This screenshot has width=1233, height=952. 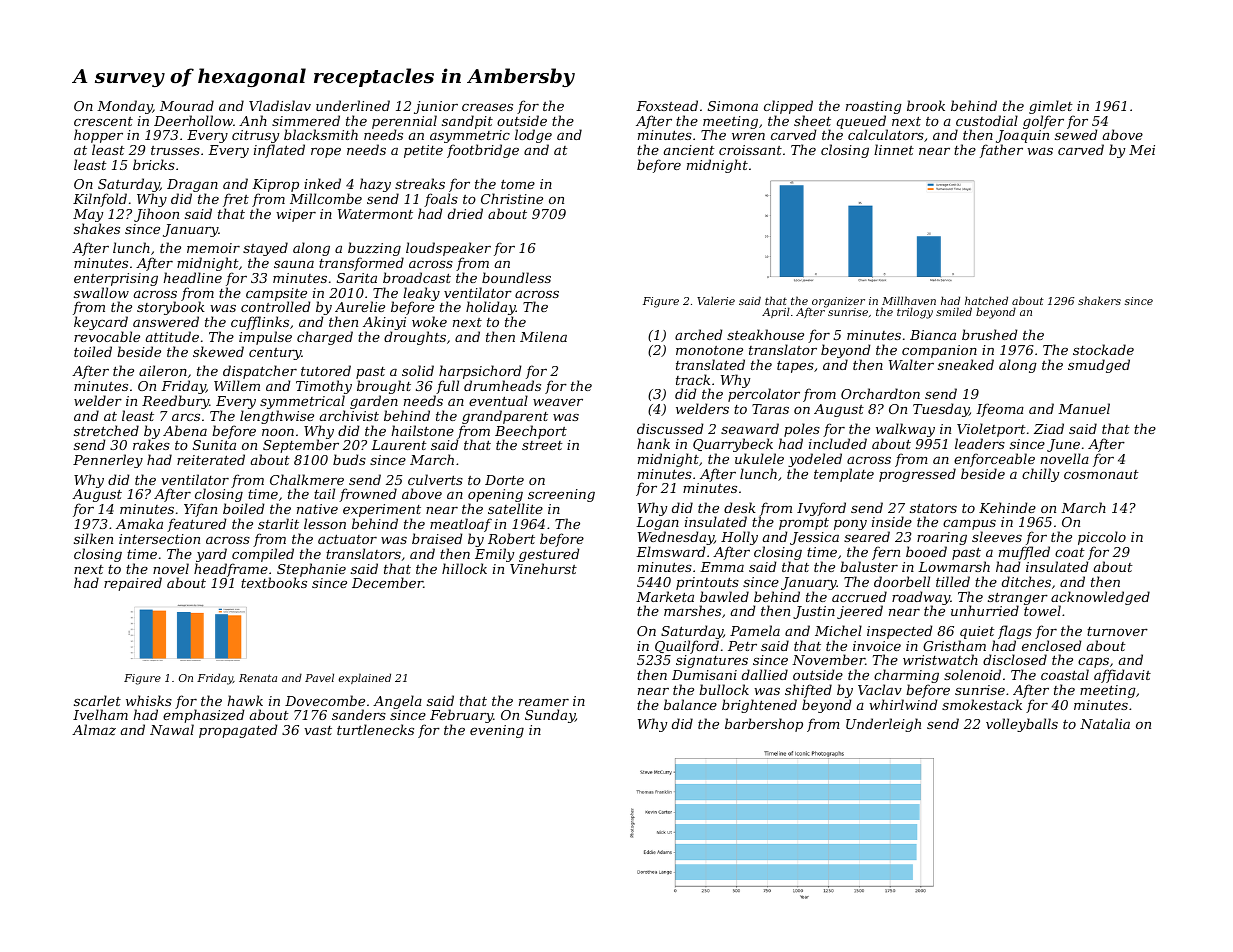 What do you see at coordinates (193, 277) in the screenshot?
I see `headline` at bounding box center [193, 277].
